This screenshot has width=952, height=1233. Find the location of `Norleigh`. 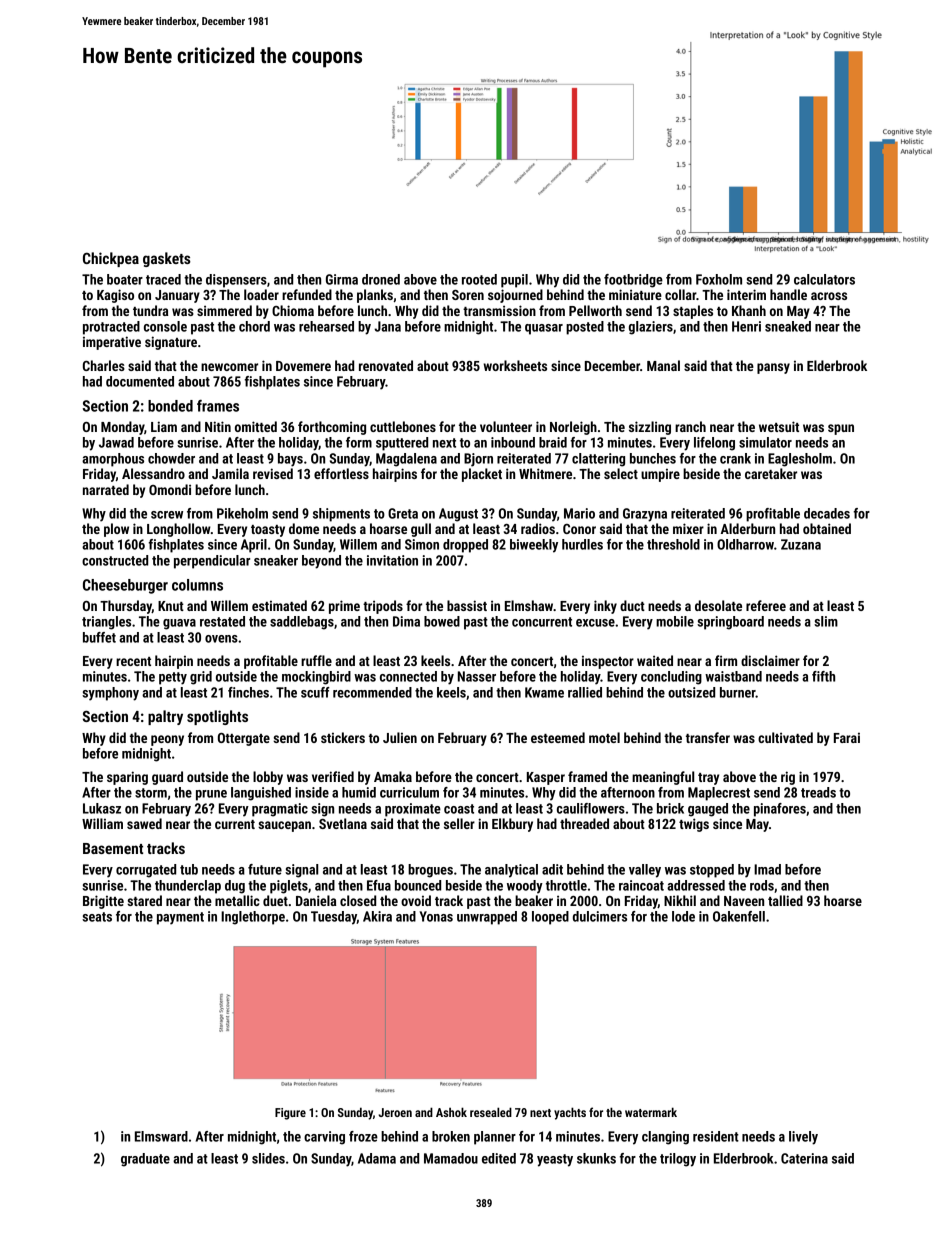

Norleigh is located at coordinates (573, 428).
